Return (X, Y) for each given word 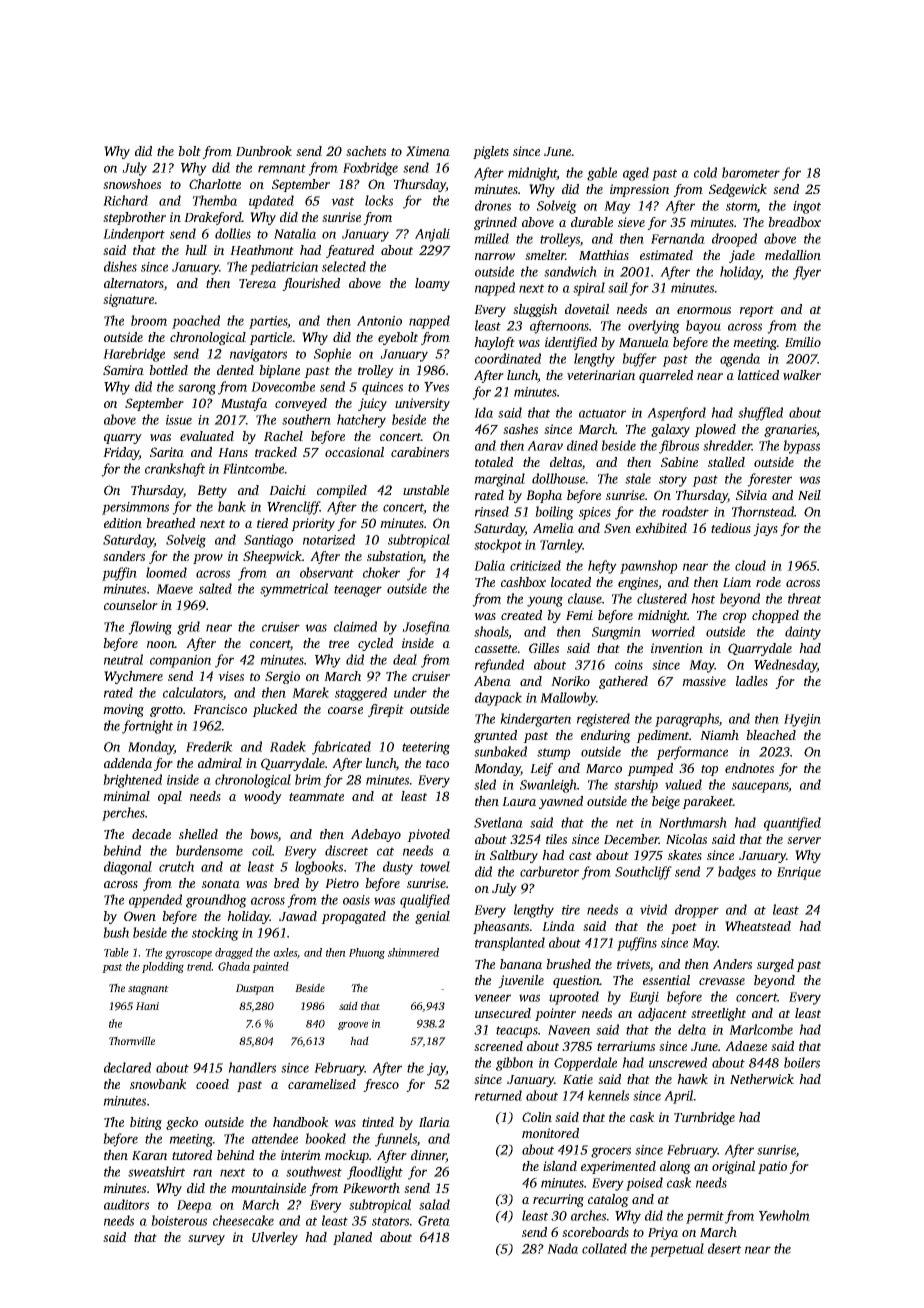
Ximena (428, 151)
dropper (697, 911)
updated (271, 202)
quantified (792, 824)
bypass (801, 447)
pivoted (428, 835)
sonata (221, 884)
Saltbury (514, 856)
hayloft (494, 343)
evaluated (207, 436)
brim (308, 779)
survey (206, 1240)
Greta (434, 1221)
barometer (751, 172)
